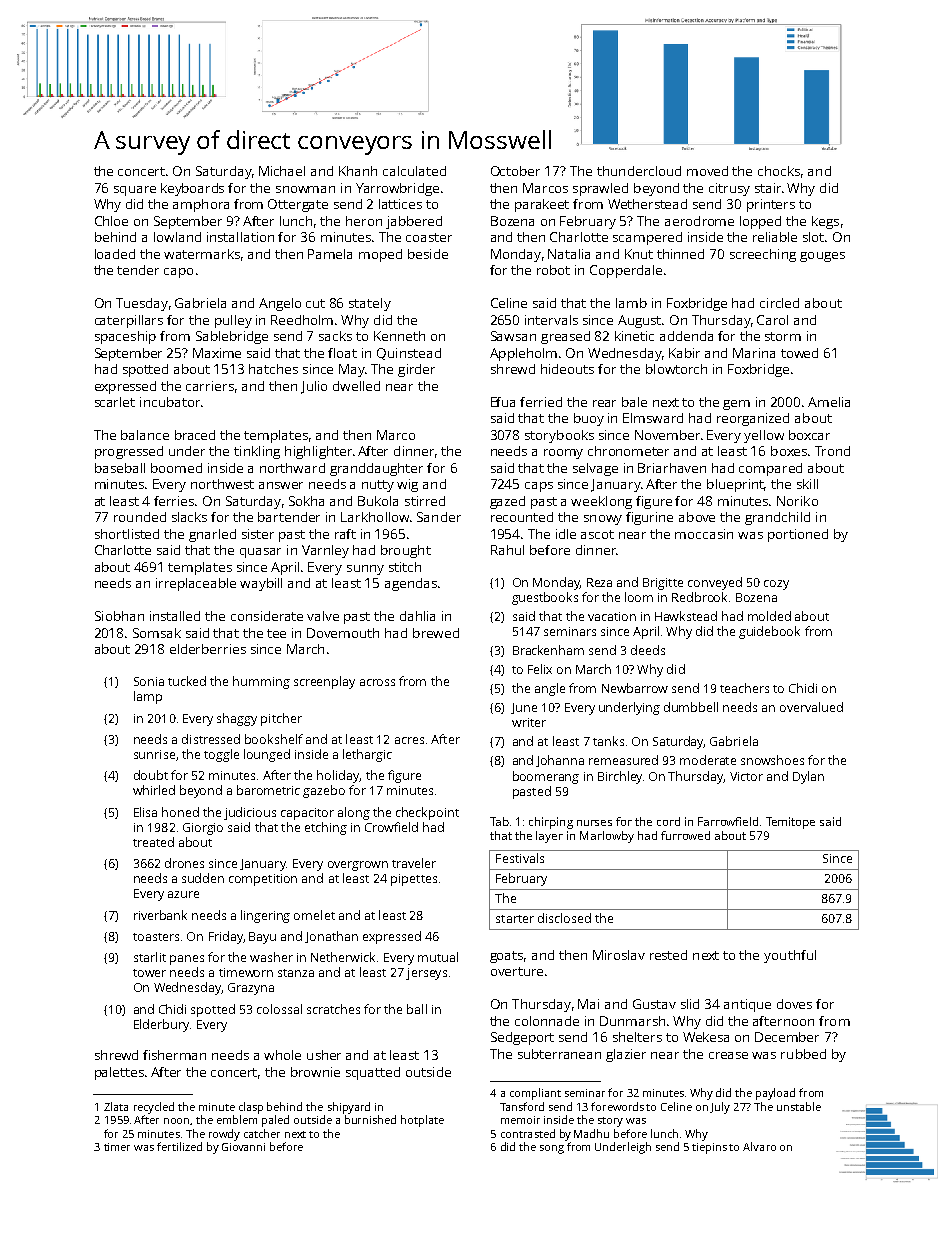 The width and height of the document is (952, 1233). What do you see at coordinates (399, 336) in the document?
I see `Kenneth` at bounding box center [399, 336].
